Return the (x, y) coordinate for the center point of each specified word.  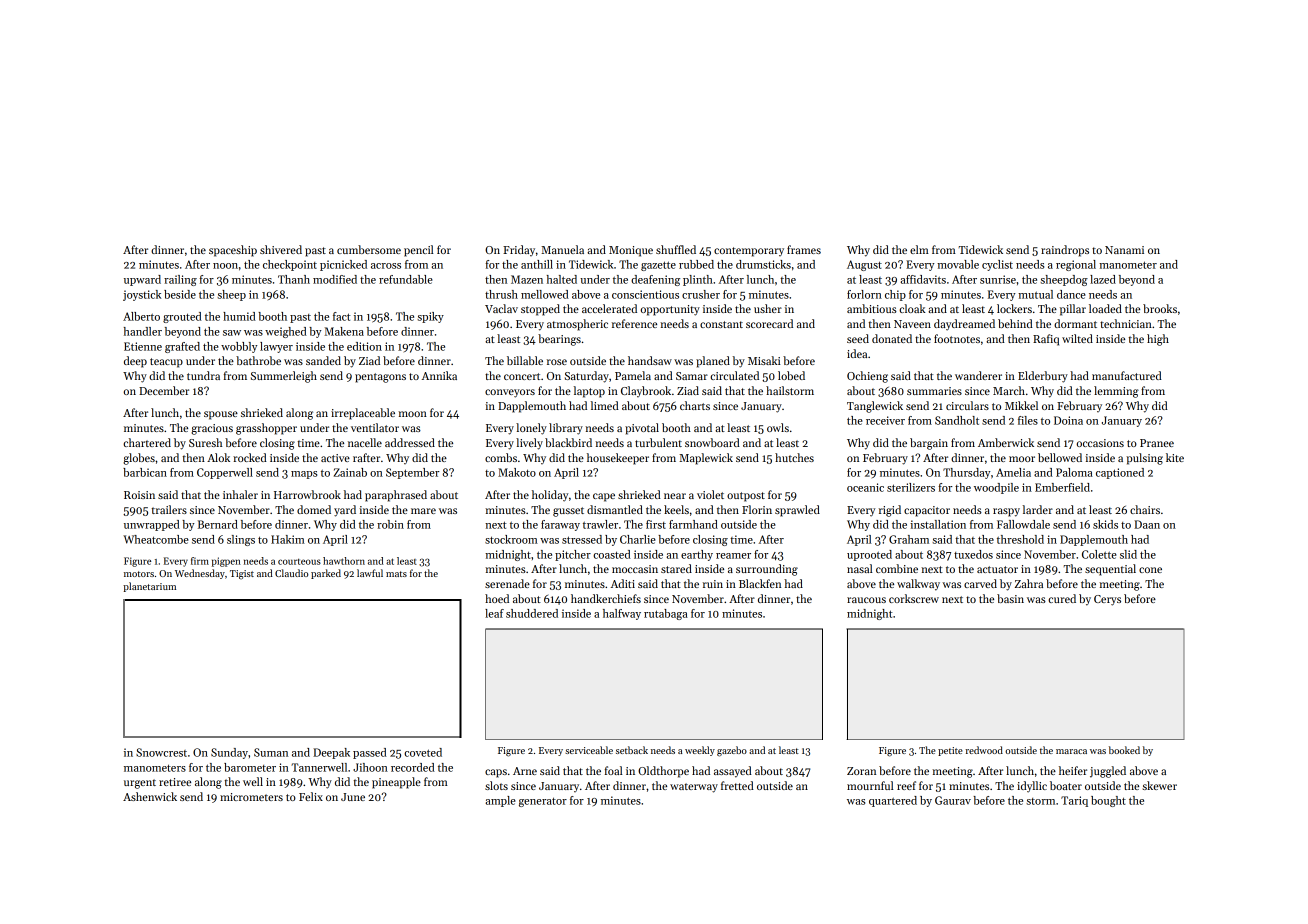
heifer (1073, 770)
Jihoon (370, 767)
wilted (1077, 338)
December (164, 390)
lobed (791, 375)
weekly (700, 751)
